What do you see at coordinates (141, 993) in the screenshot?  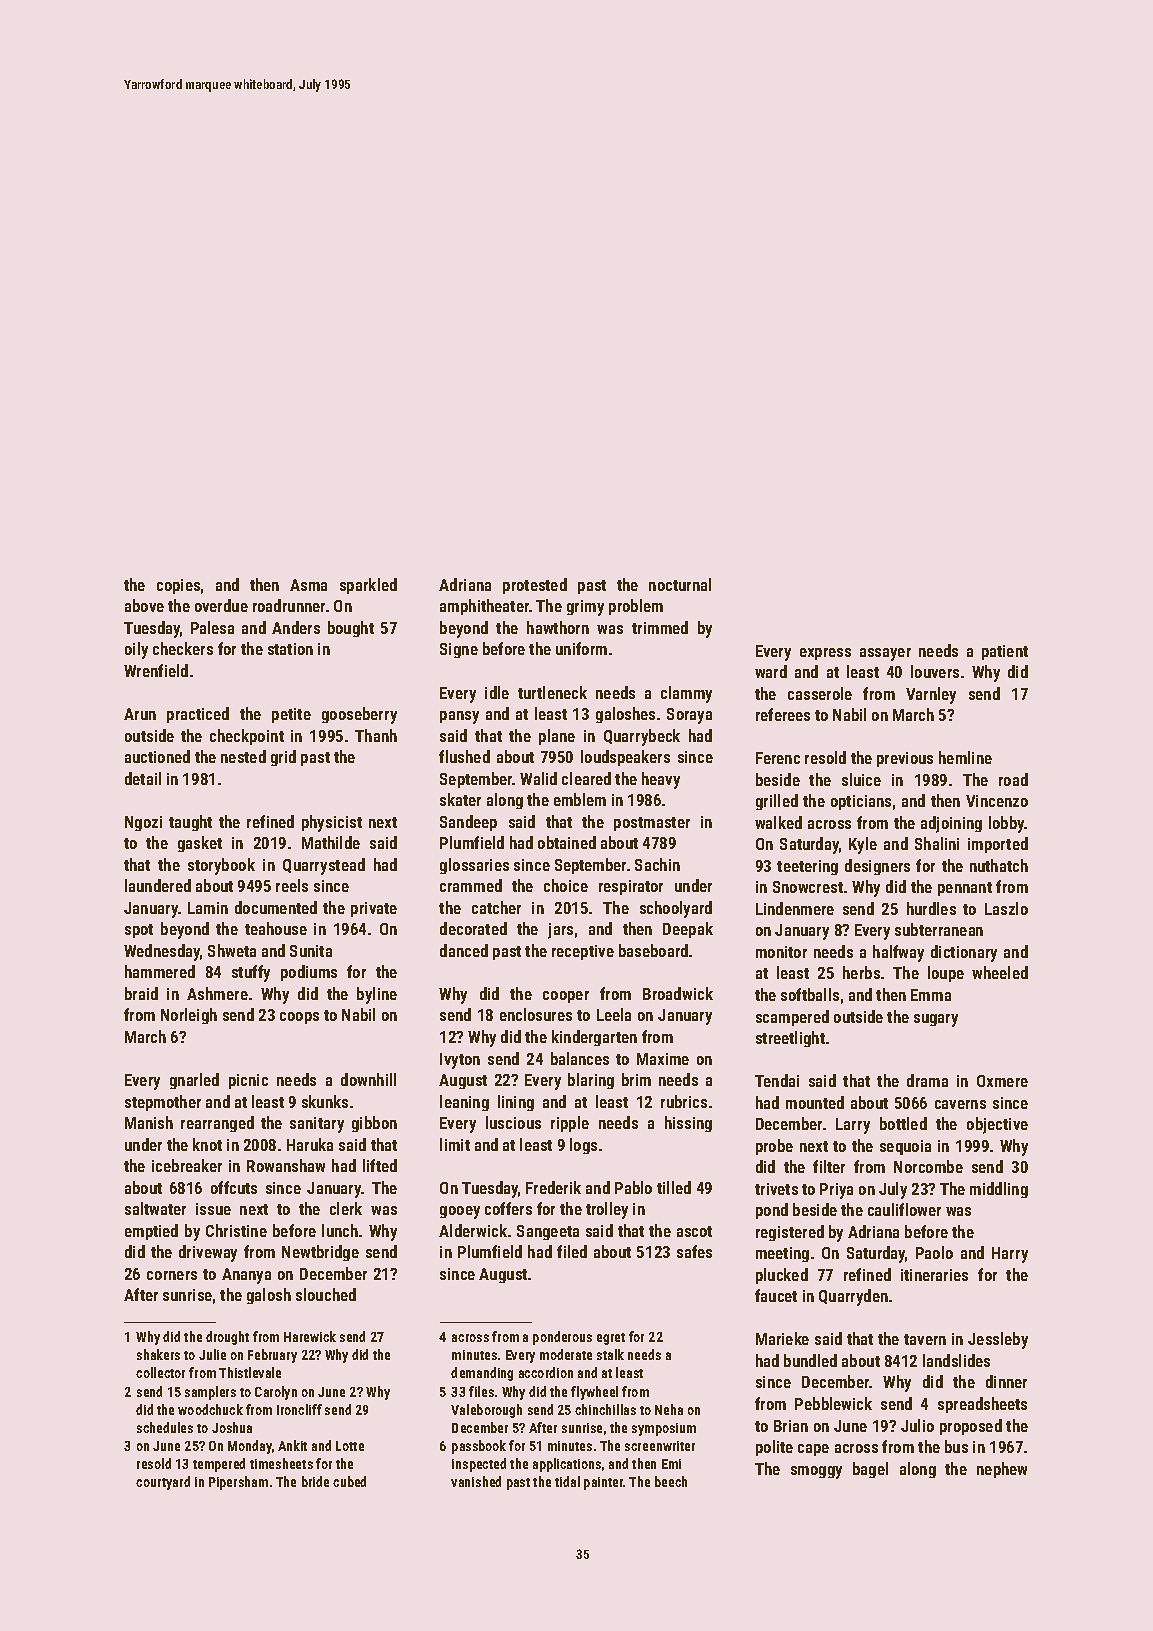 I see `braid` at bounding box center [141, 993].
